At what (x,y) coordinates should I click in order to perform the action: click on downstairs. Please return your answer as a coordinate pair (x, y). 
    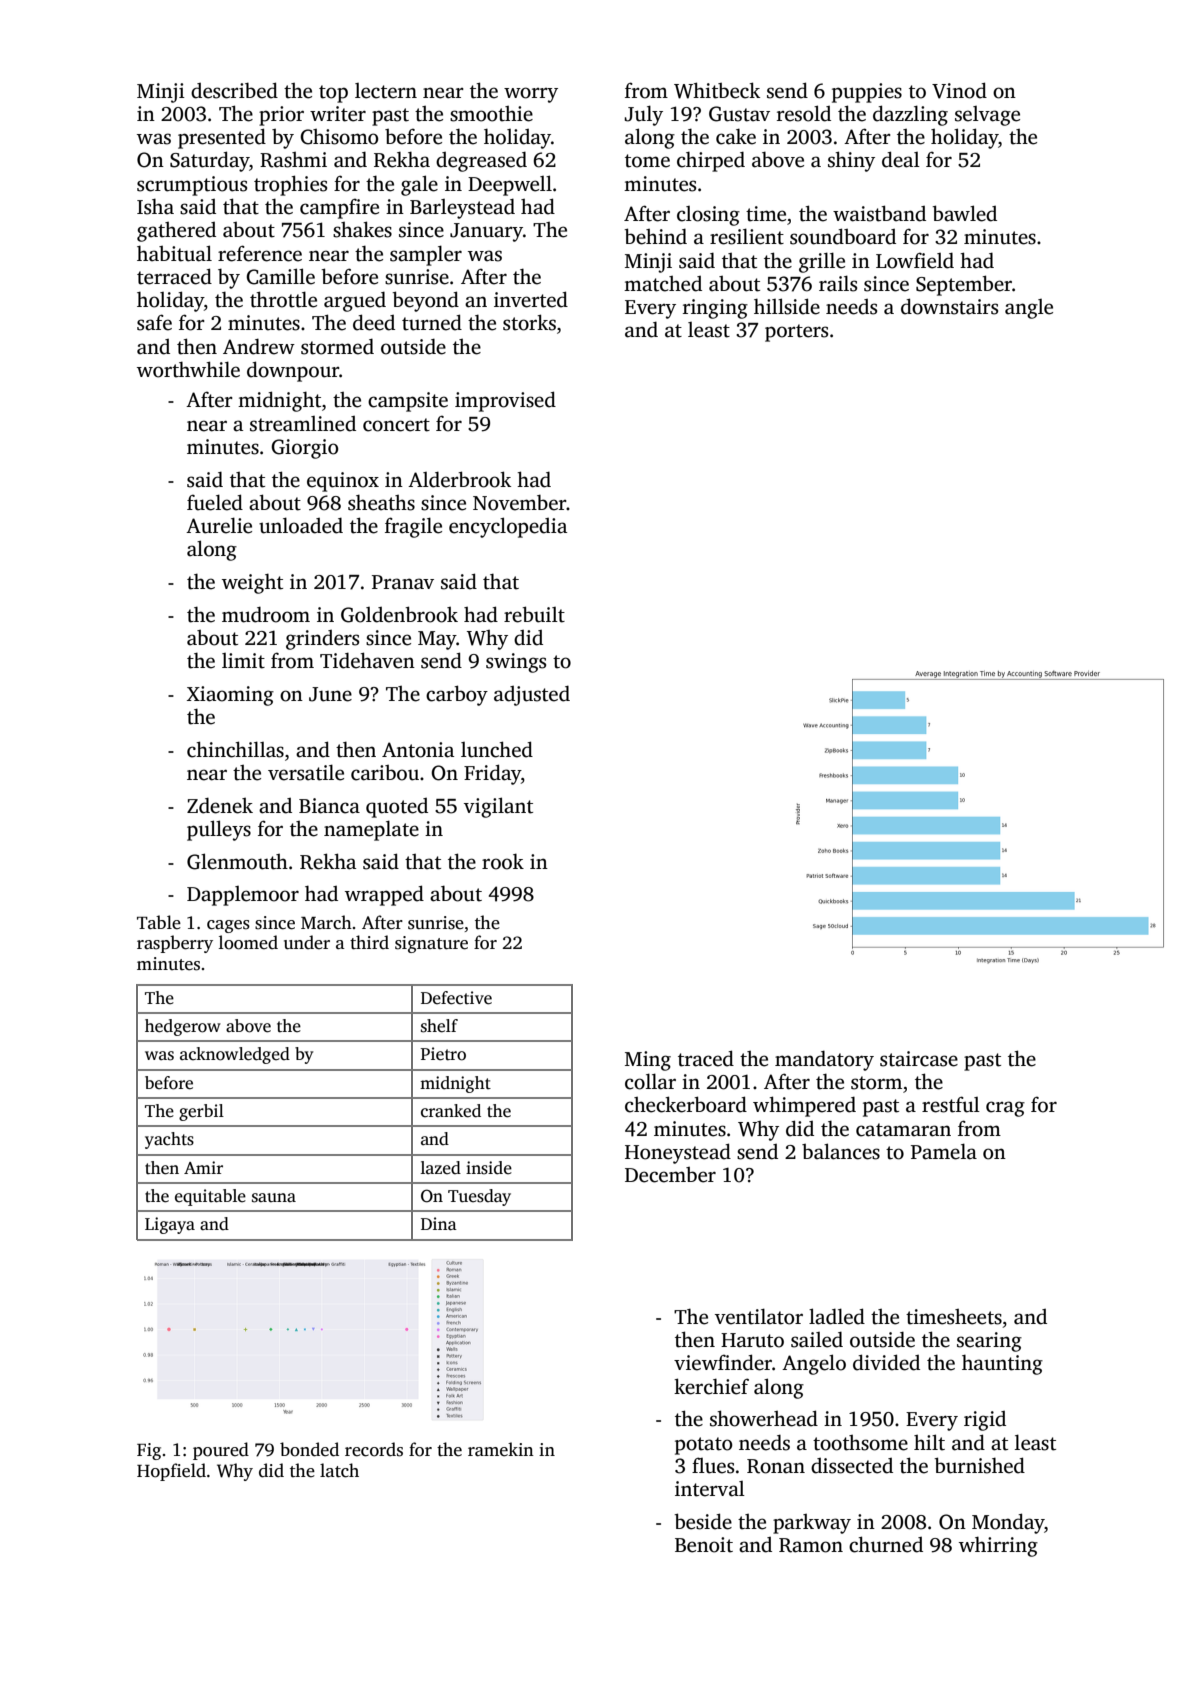
    Looking at the image, I should click on (949, 306).
